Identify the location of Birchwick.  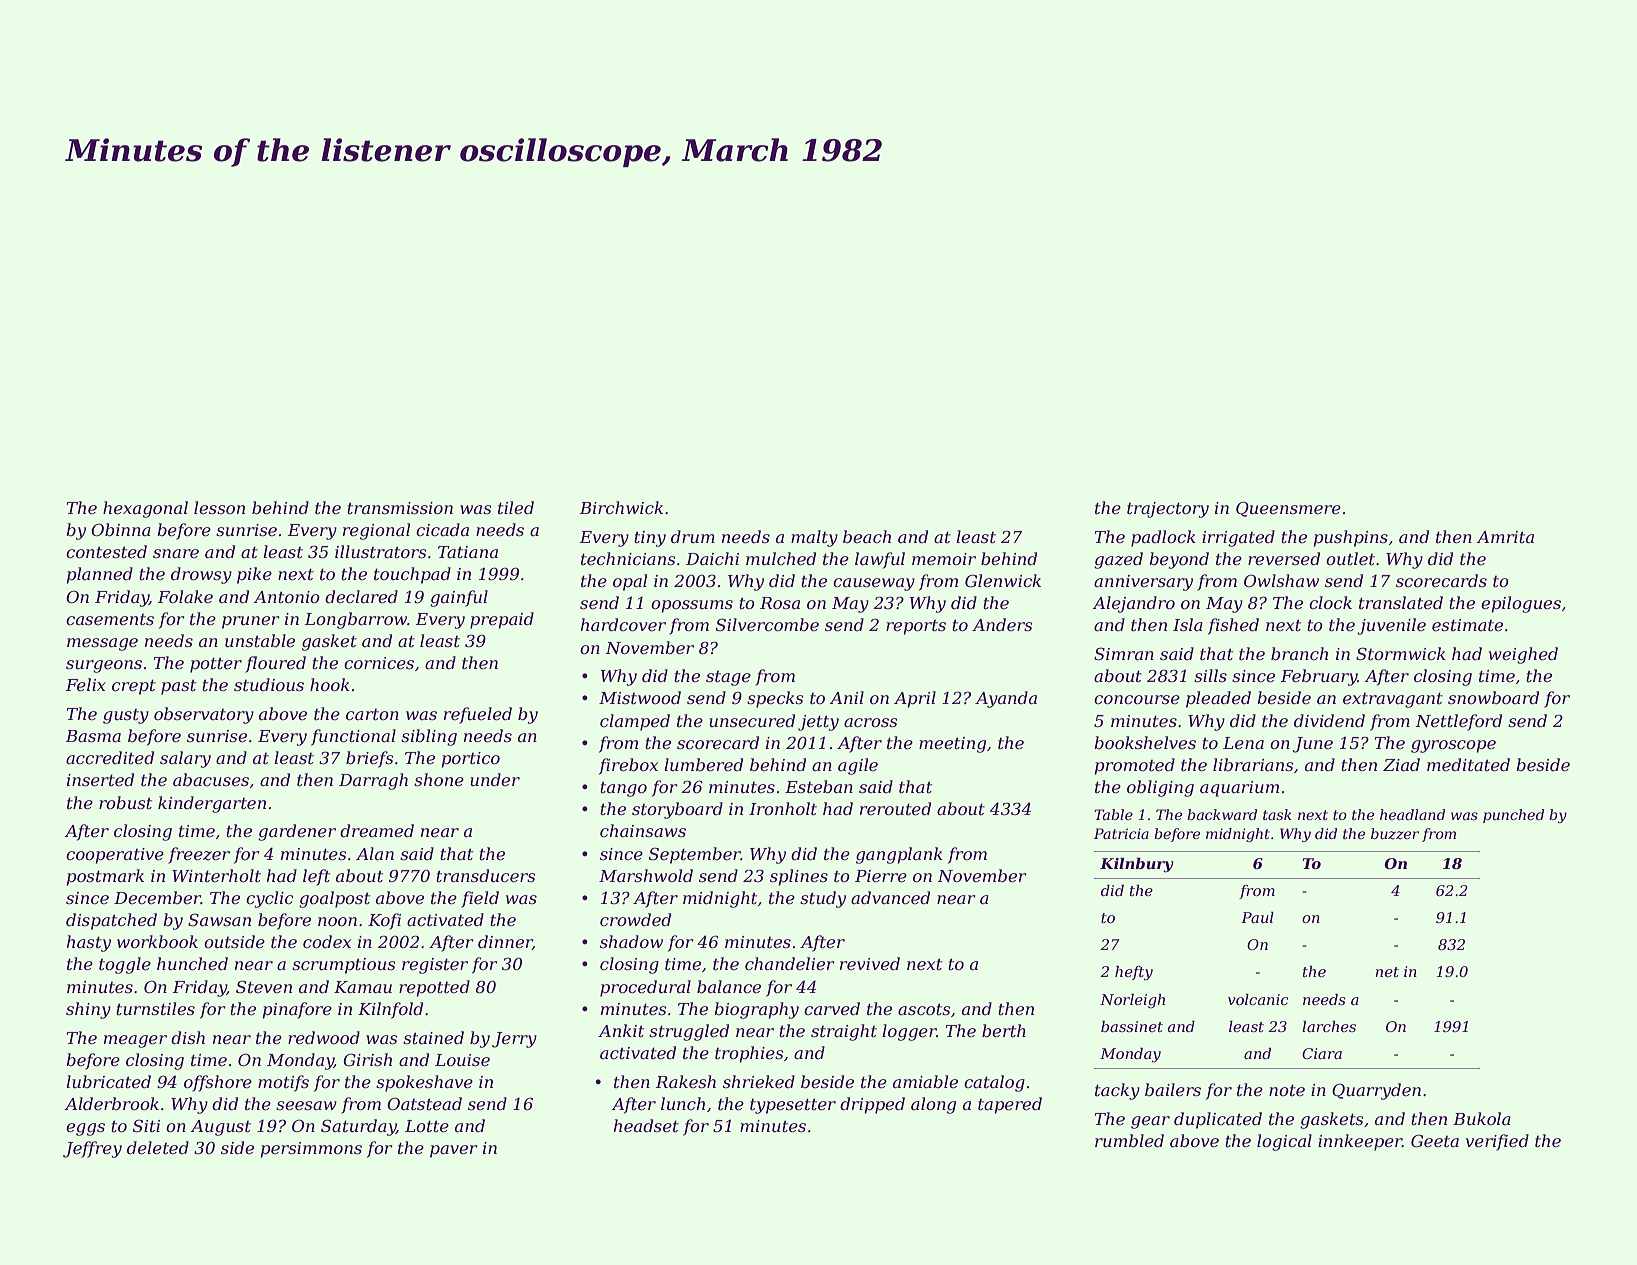
(621, 507).
